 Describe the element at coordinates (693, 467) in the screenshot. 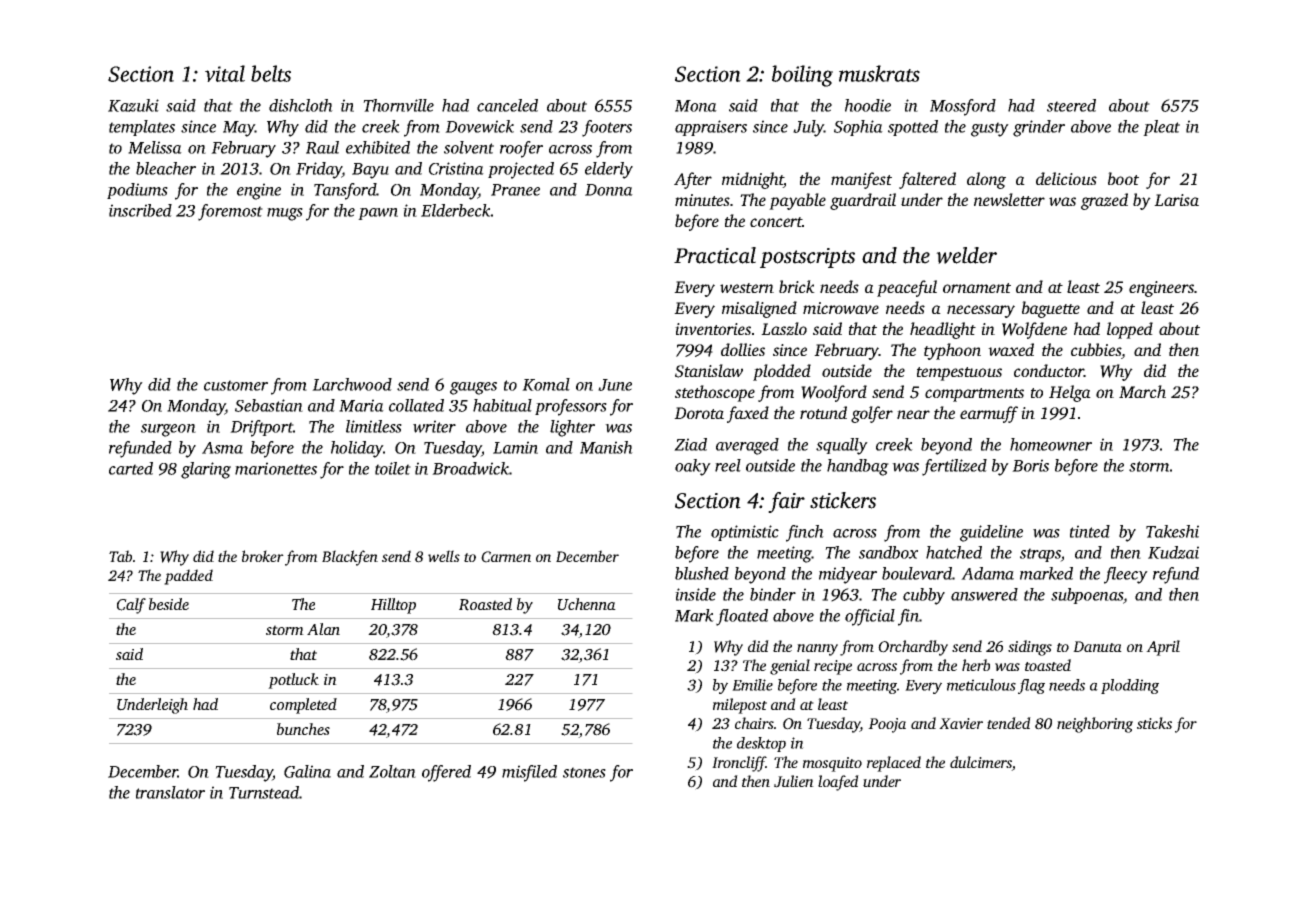

I see `oaky` at that location.
